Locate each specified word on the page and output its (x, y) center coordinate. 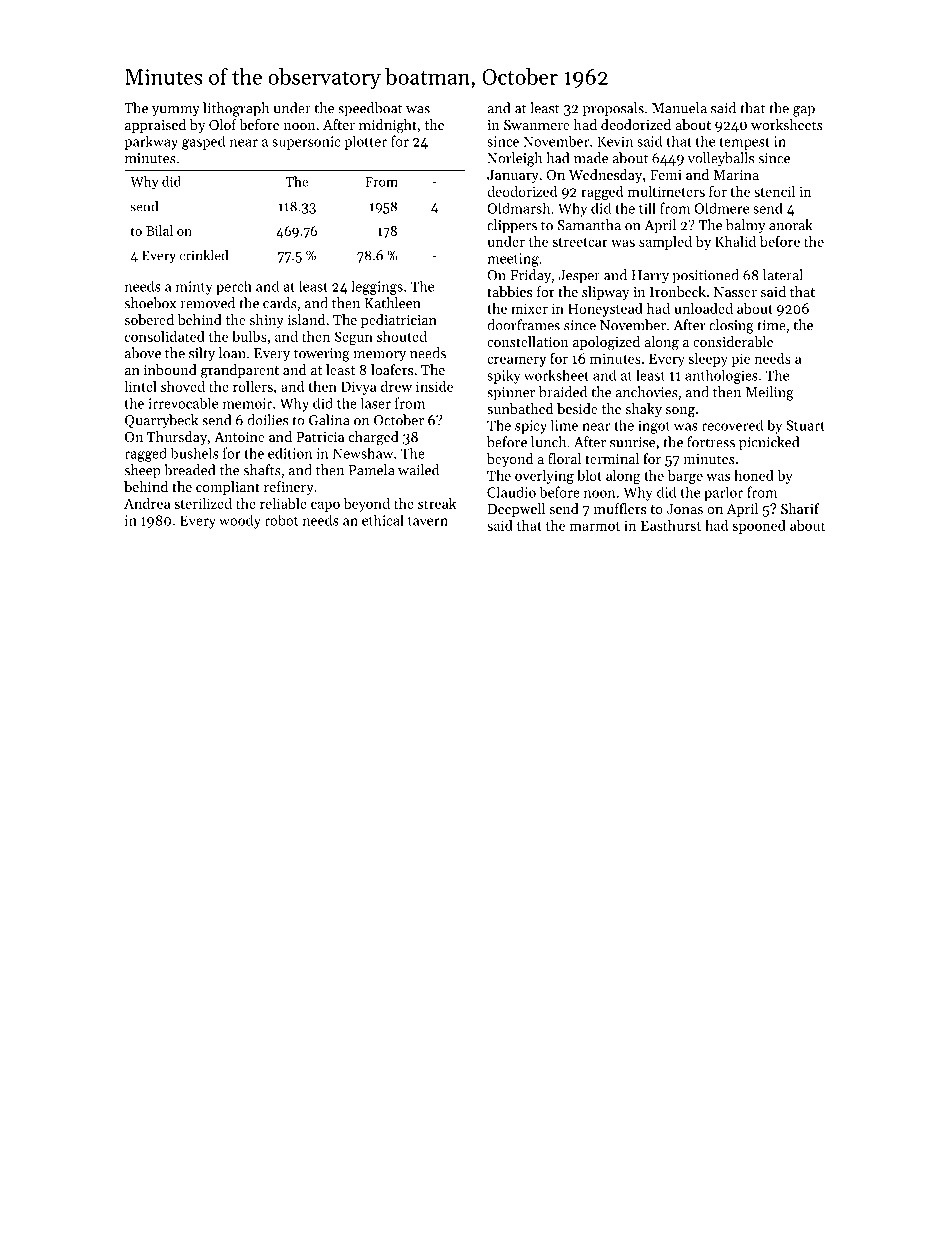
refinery (289, 488)
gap (804, 111)
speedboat (370, 109)
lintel (140, 386)
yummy (176, 111)
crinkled (203, 255)
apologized (606, 343)
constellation (528, 341)
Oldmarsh (518, 208)
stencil (774, 191)
